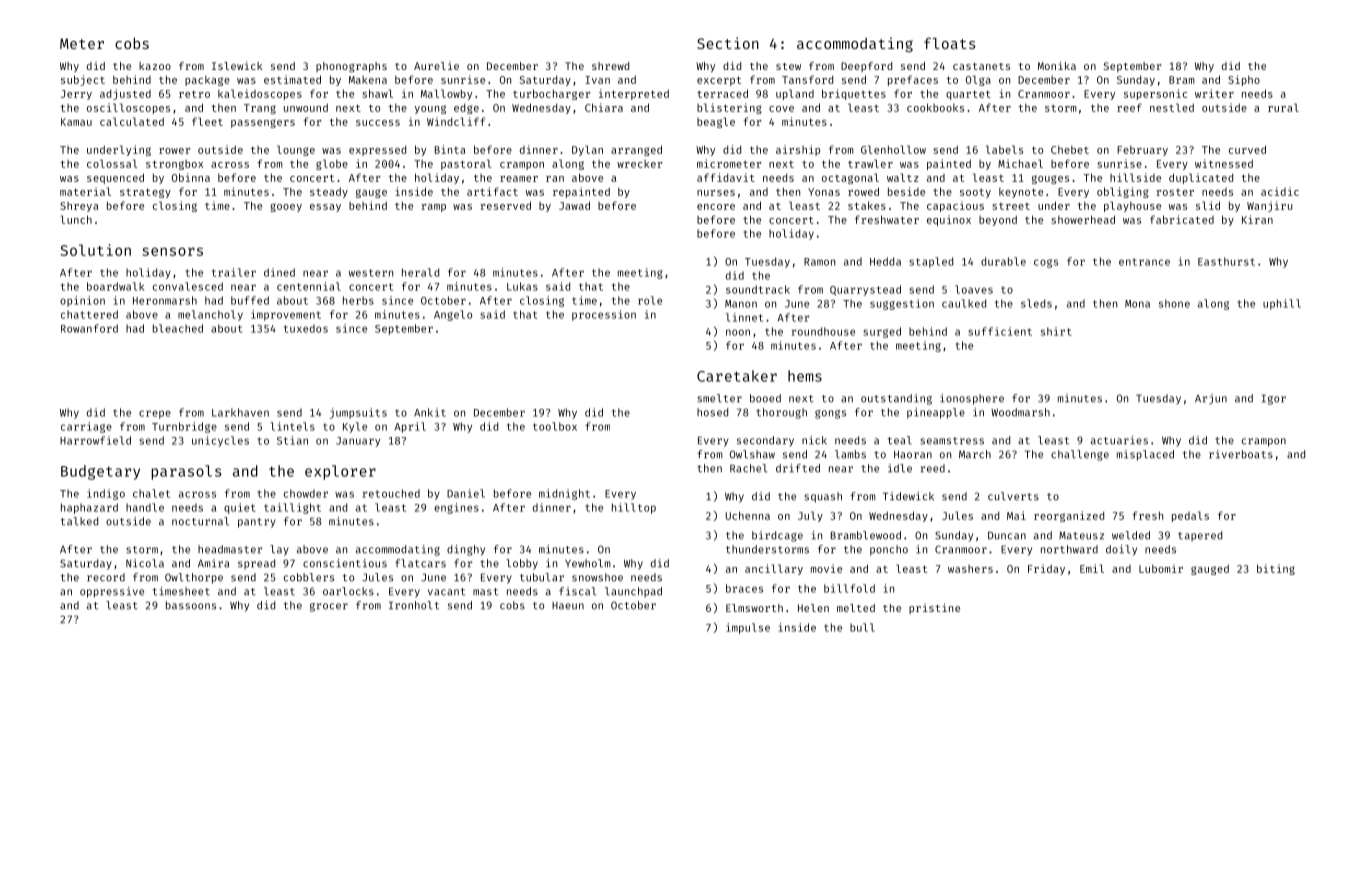  I want to click on Olga, so click(978, 80).
